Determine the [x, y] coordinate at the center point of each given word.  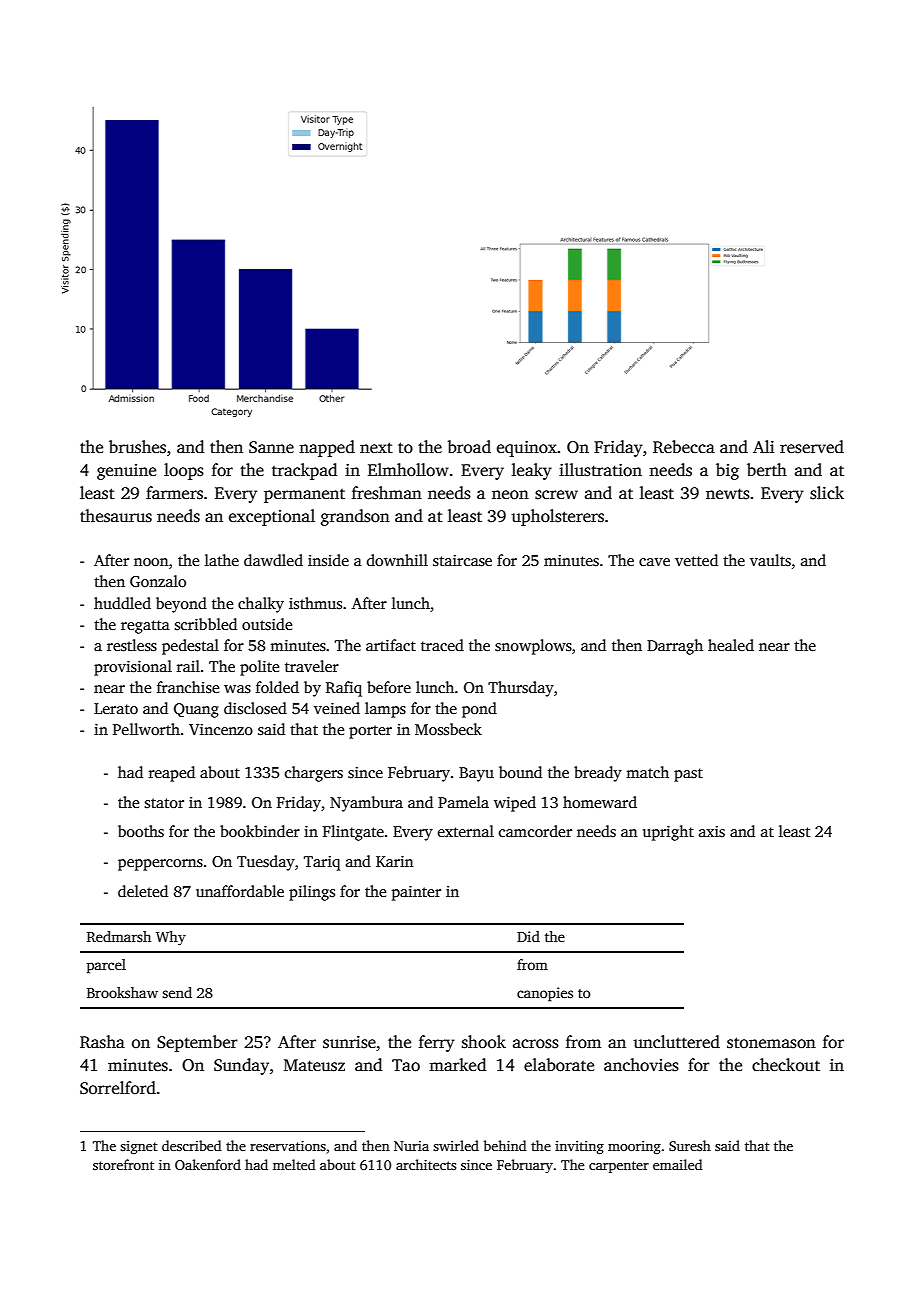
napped [327, 448]
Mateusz [314, 1065]
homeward [600, 802]
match [647, 772]
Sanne [271, 447]
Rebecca [684, 447]
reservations [288, 1146]
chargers [314, 774]
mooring [634, 1147]
